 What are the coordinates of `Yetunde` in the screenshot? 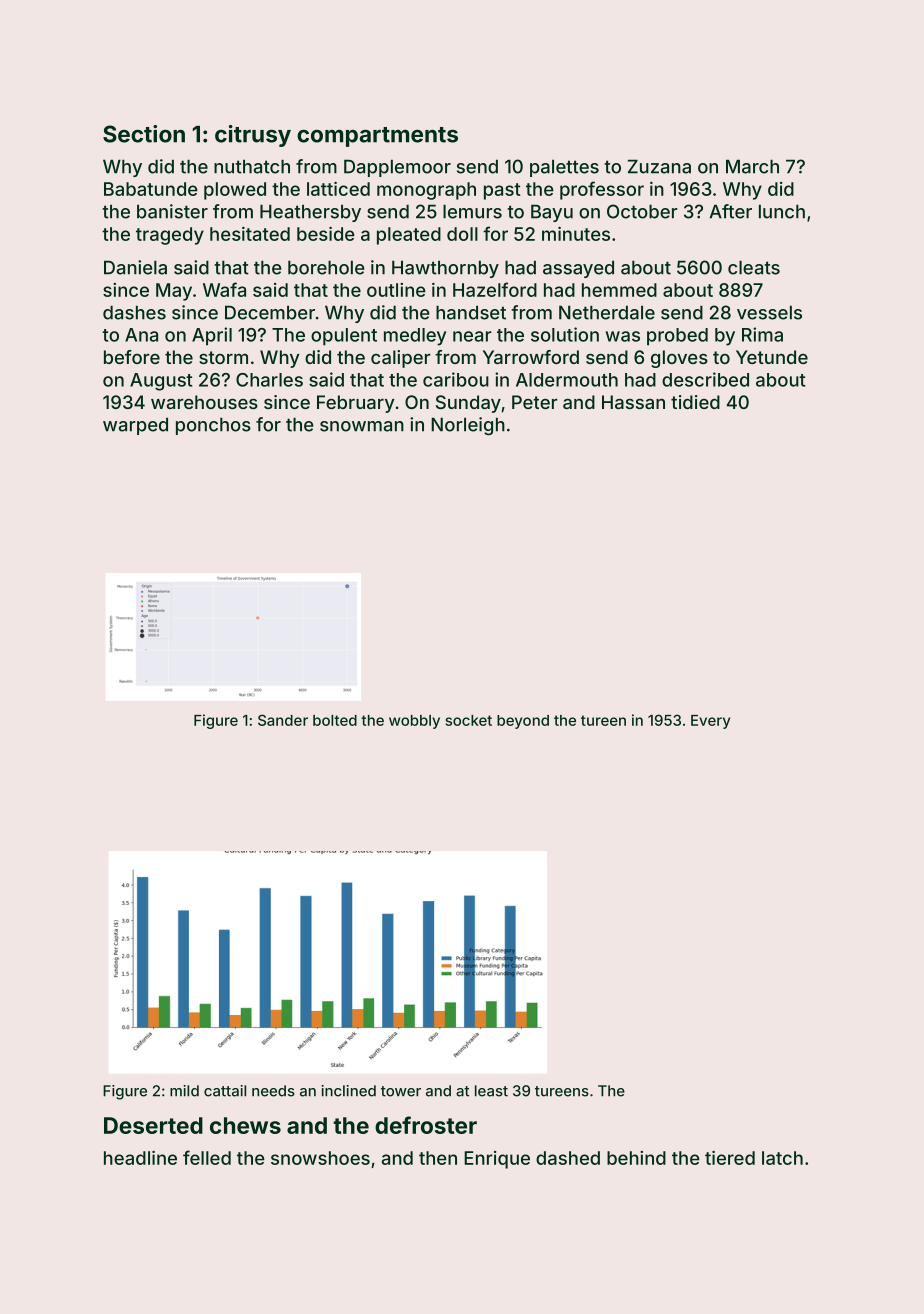 It's located at (772, 357).
